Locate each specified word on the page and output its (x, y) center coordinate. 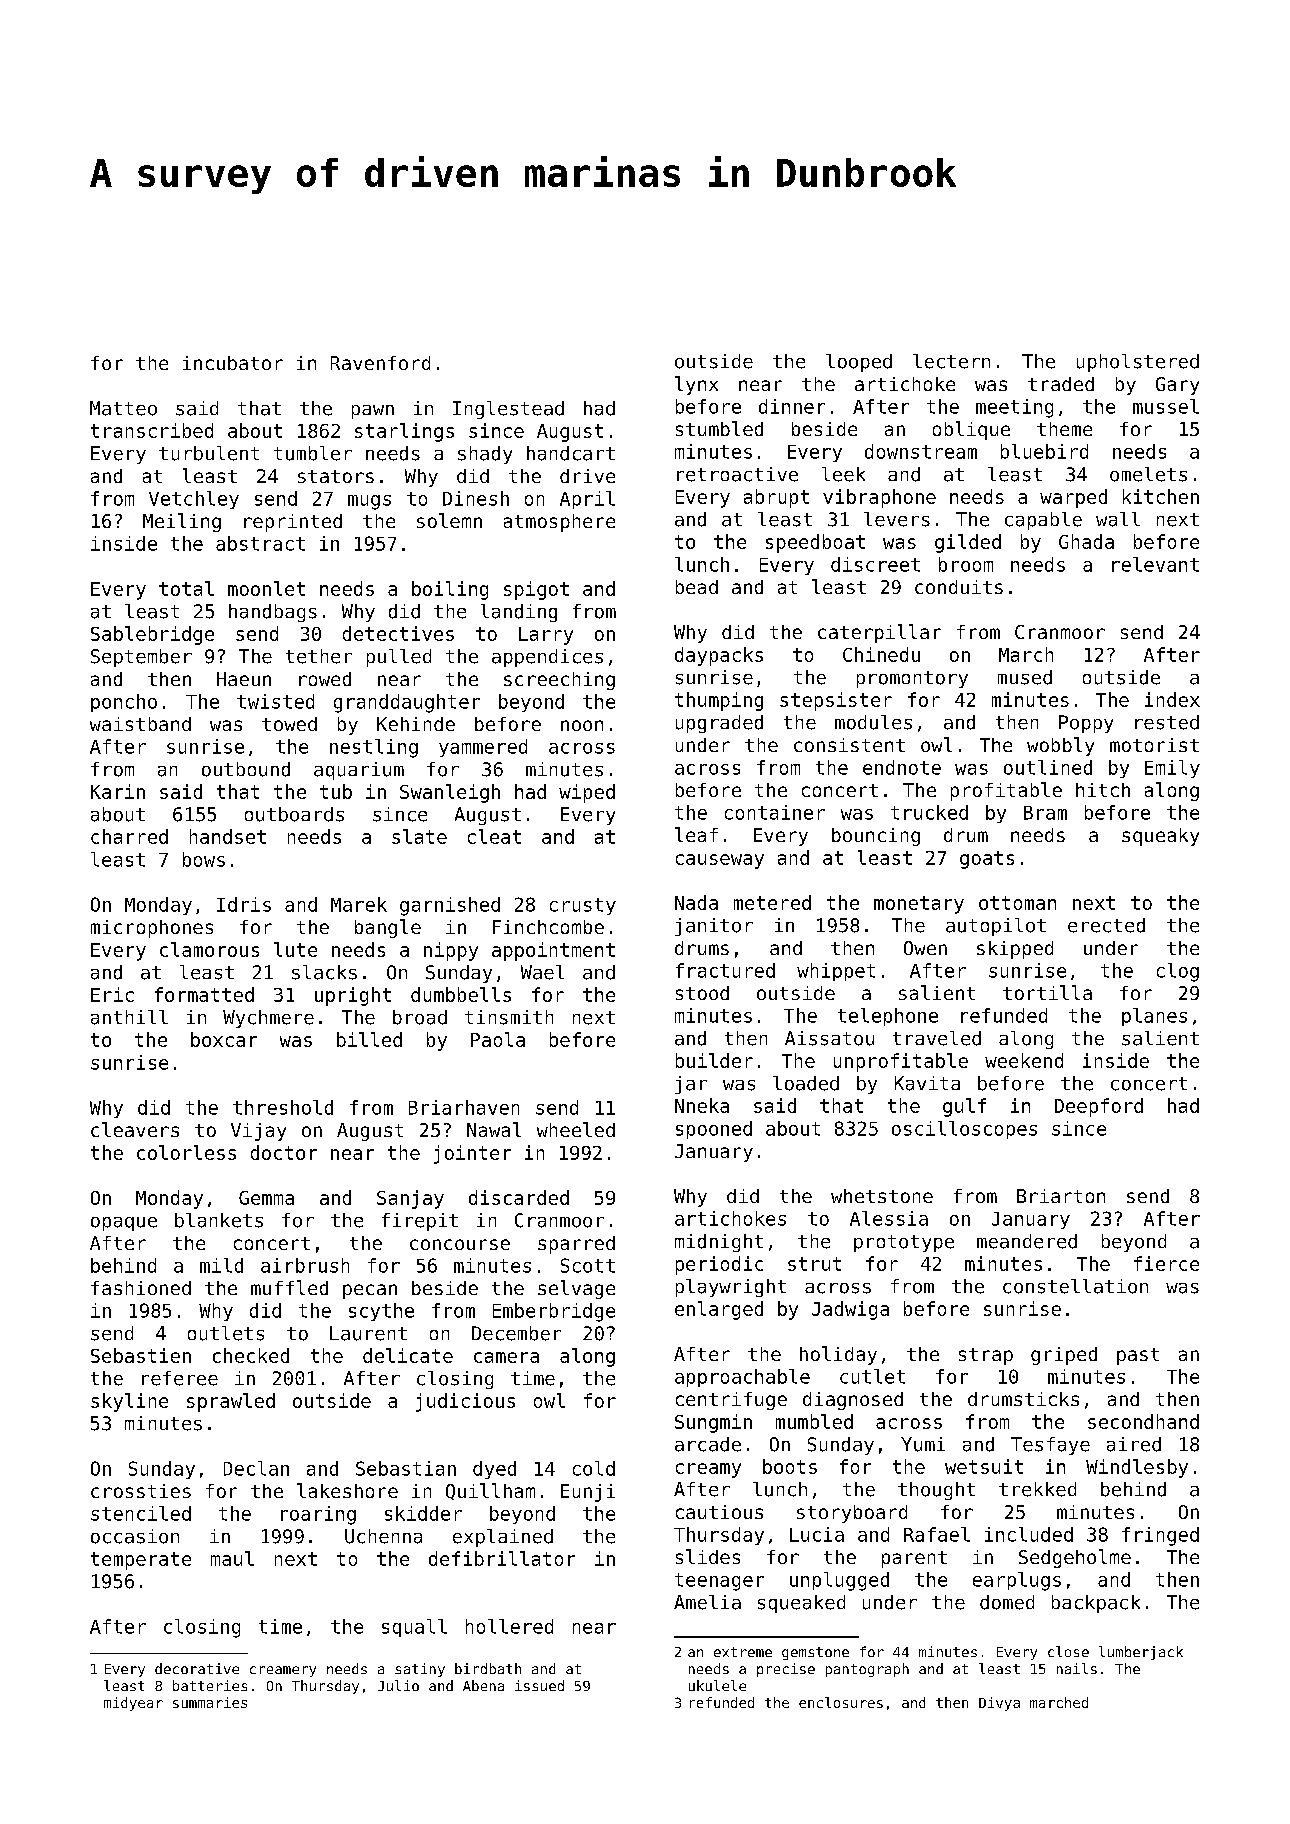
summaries (210, 1702)
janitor (714, 927)
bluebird (1044, 451)
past (1138, 1356)
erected (1106, 925)
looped (859, 363)
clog (1178, 972)
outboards (294, 814)
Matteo (123, 408)
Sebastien (141, 1355)
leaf (696, 834)
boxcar (224, 1039)
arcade (708, 1444)
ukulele (717, 1685)
